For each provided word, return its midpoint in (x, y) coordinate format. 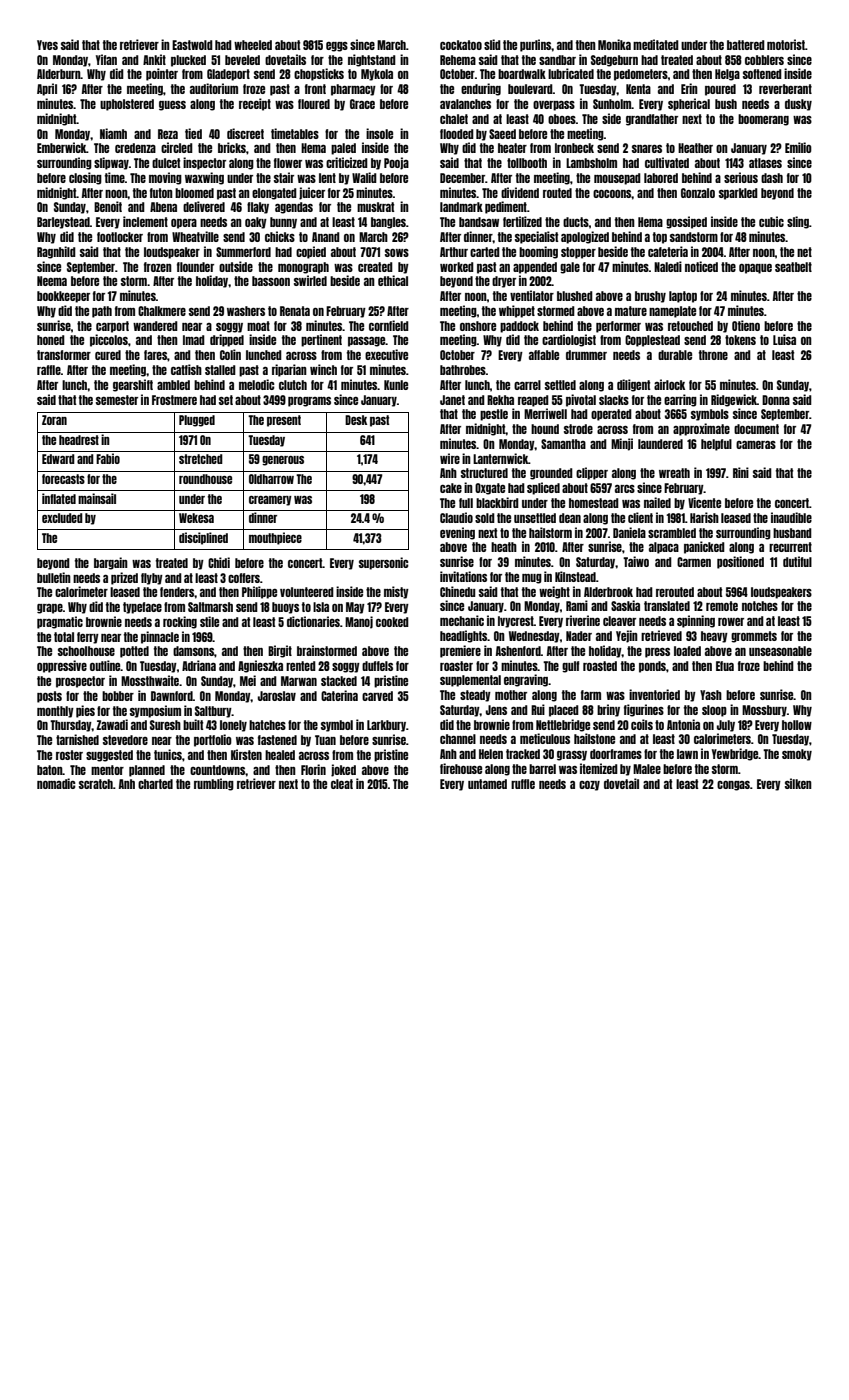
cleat (342, 784)
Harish (704, 517)
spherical (689, 104)
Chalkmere (162, 311)
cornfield (389, 325)
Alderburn (59, 74)
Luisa (784, 339)
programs (309, 402)
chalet (454, 119)
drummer (586, 355)
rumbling (214, 784)
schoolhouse (86, 651)
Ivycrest (516, 622)
